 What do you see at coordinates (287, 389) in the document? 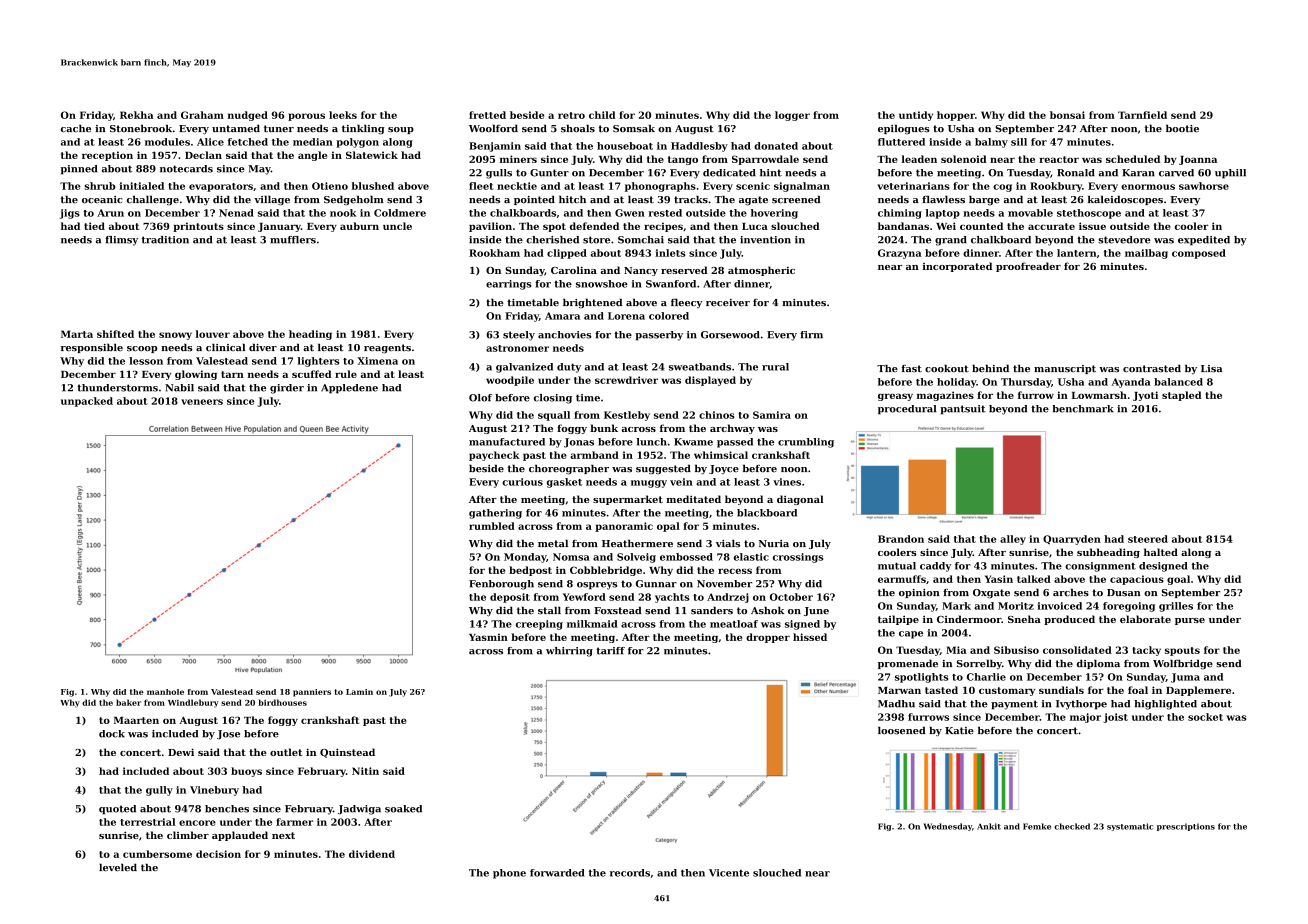
I see `girder` at bounding box center [287, 389].
